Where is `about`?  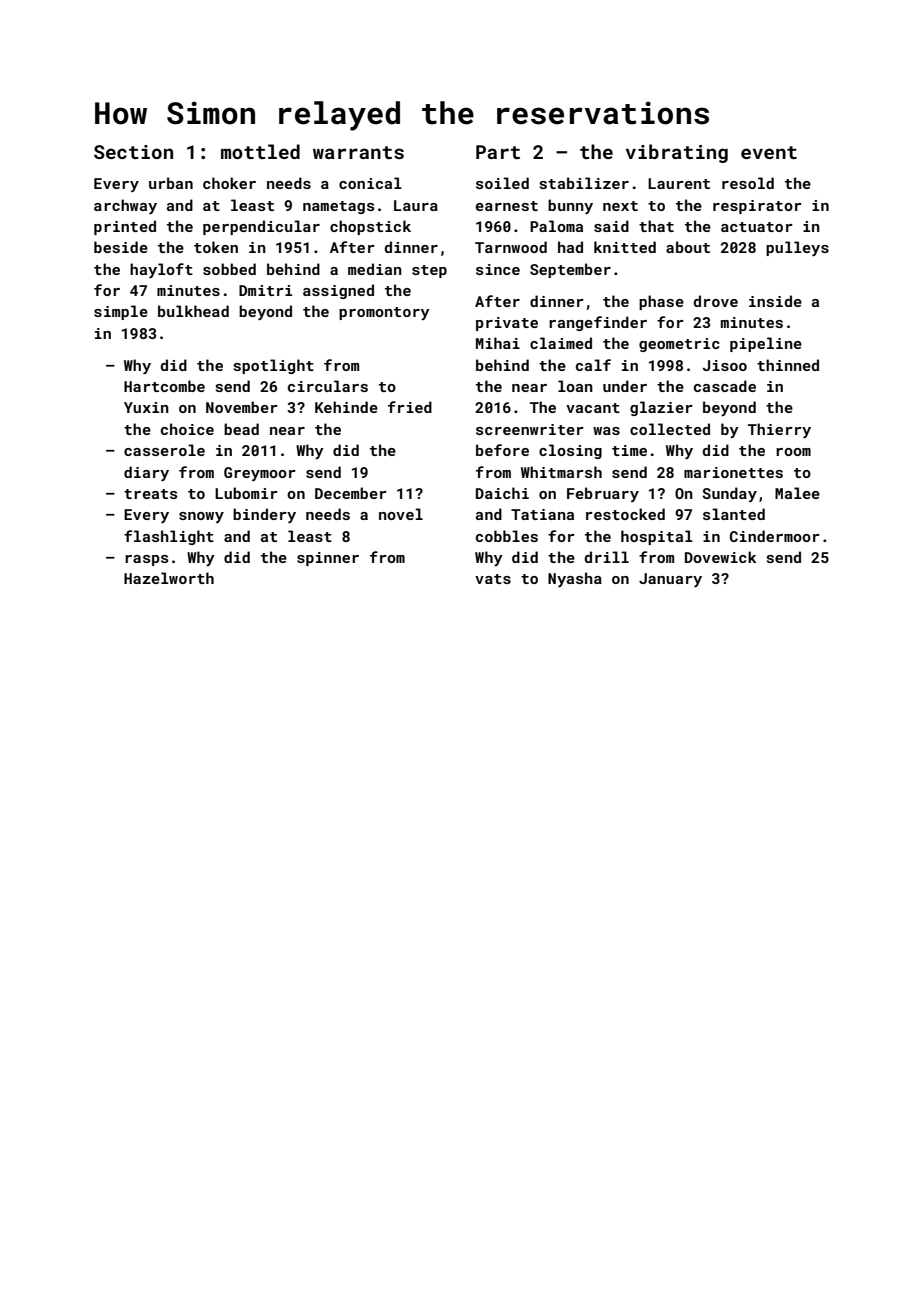 about is located at coordinates (688, 247).
